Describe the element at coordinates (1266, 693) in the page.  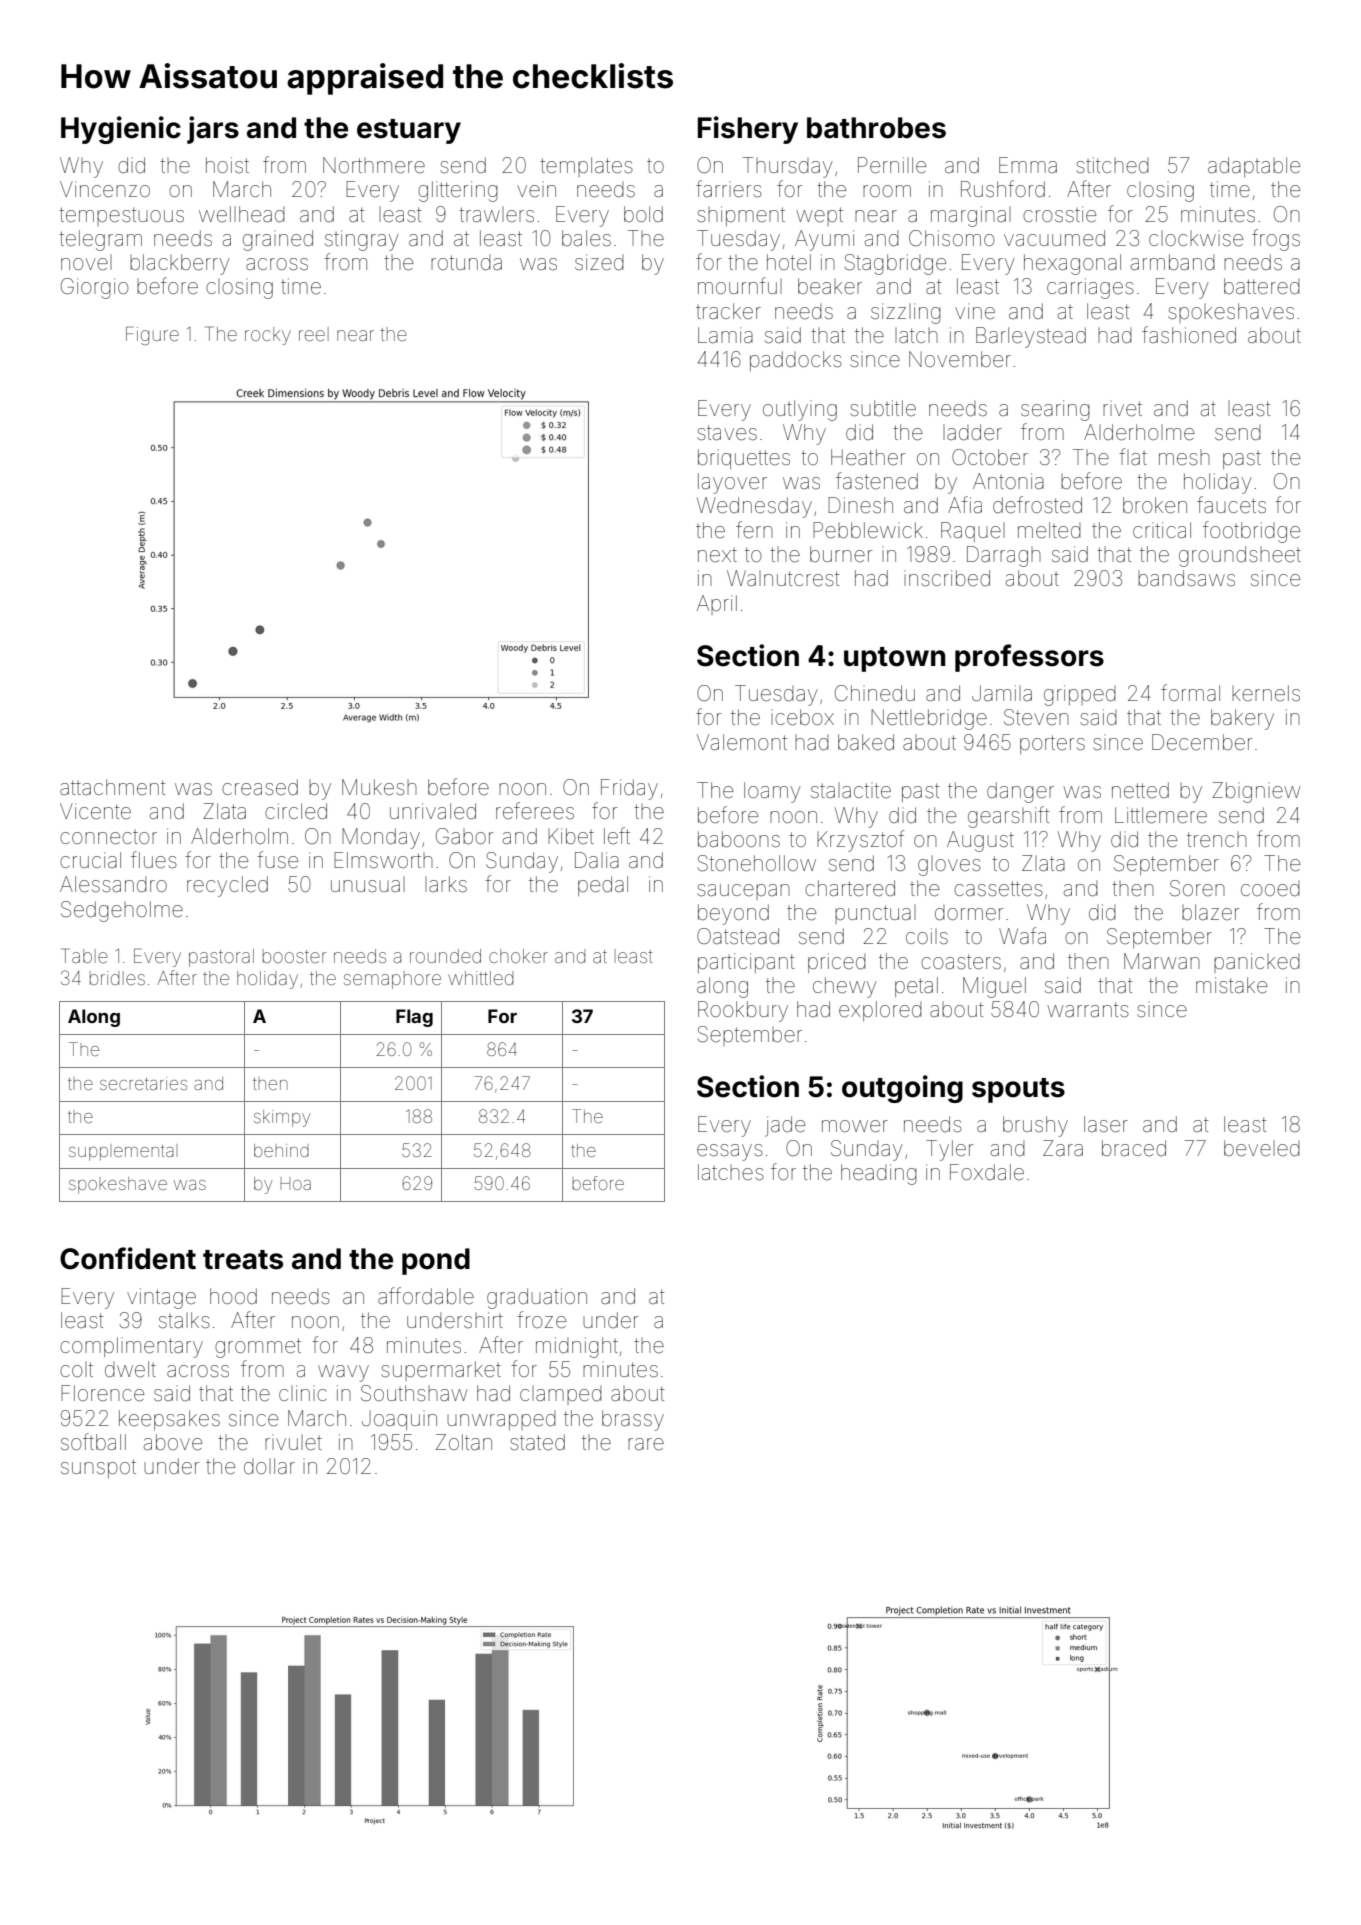
I see `kernels` at that location.
